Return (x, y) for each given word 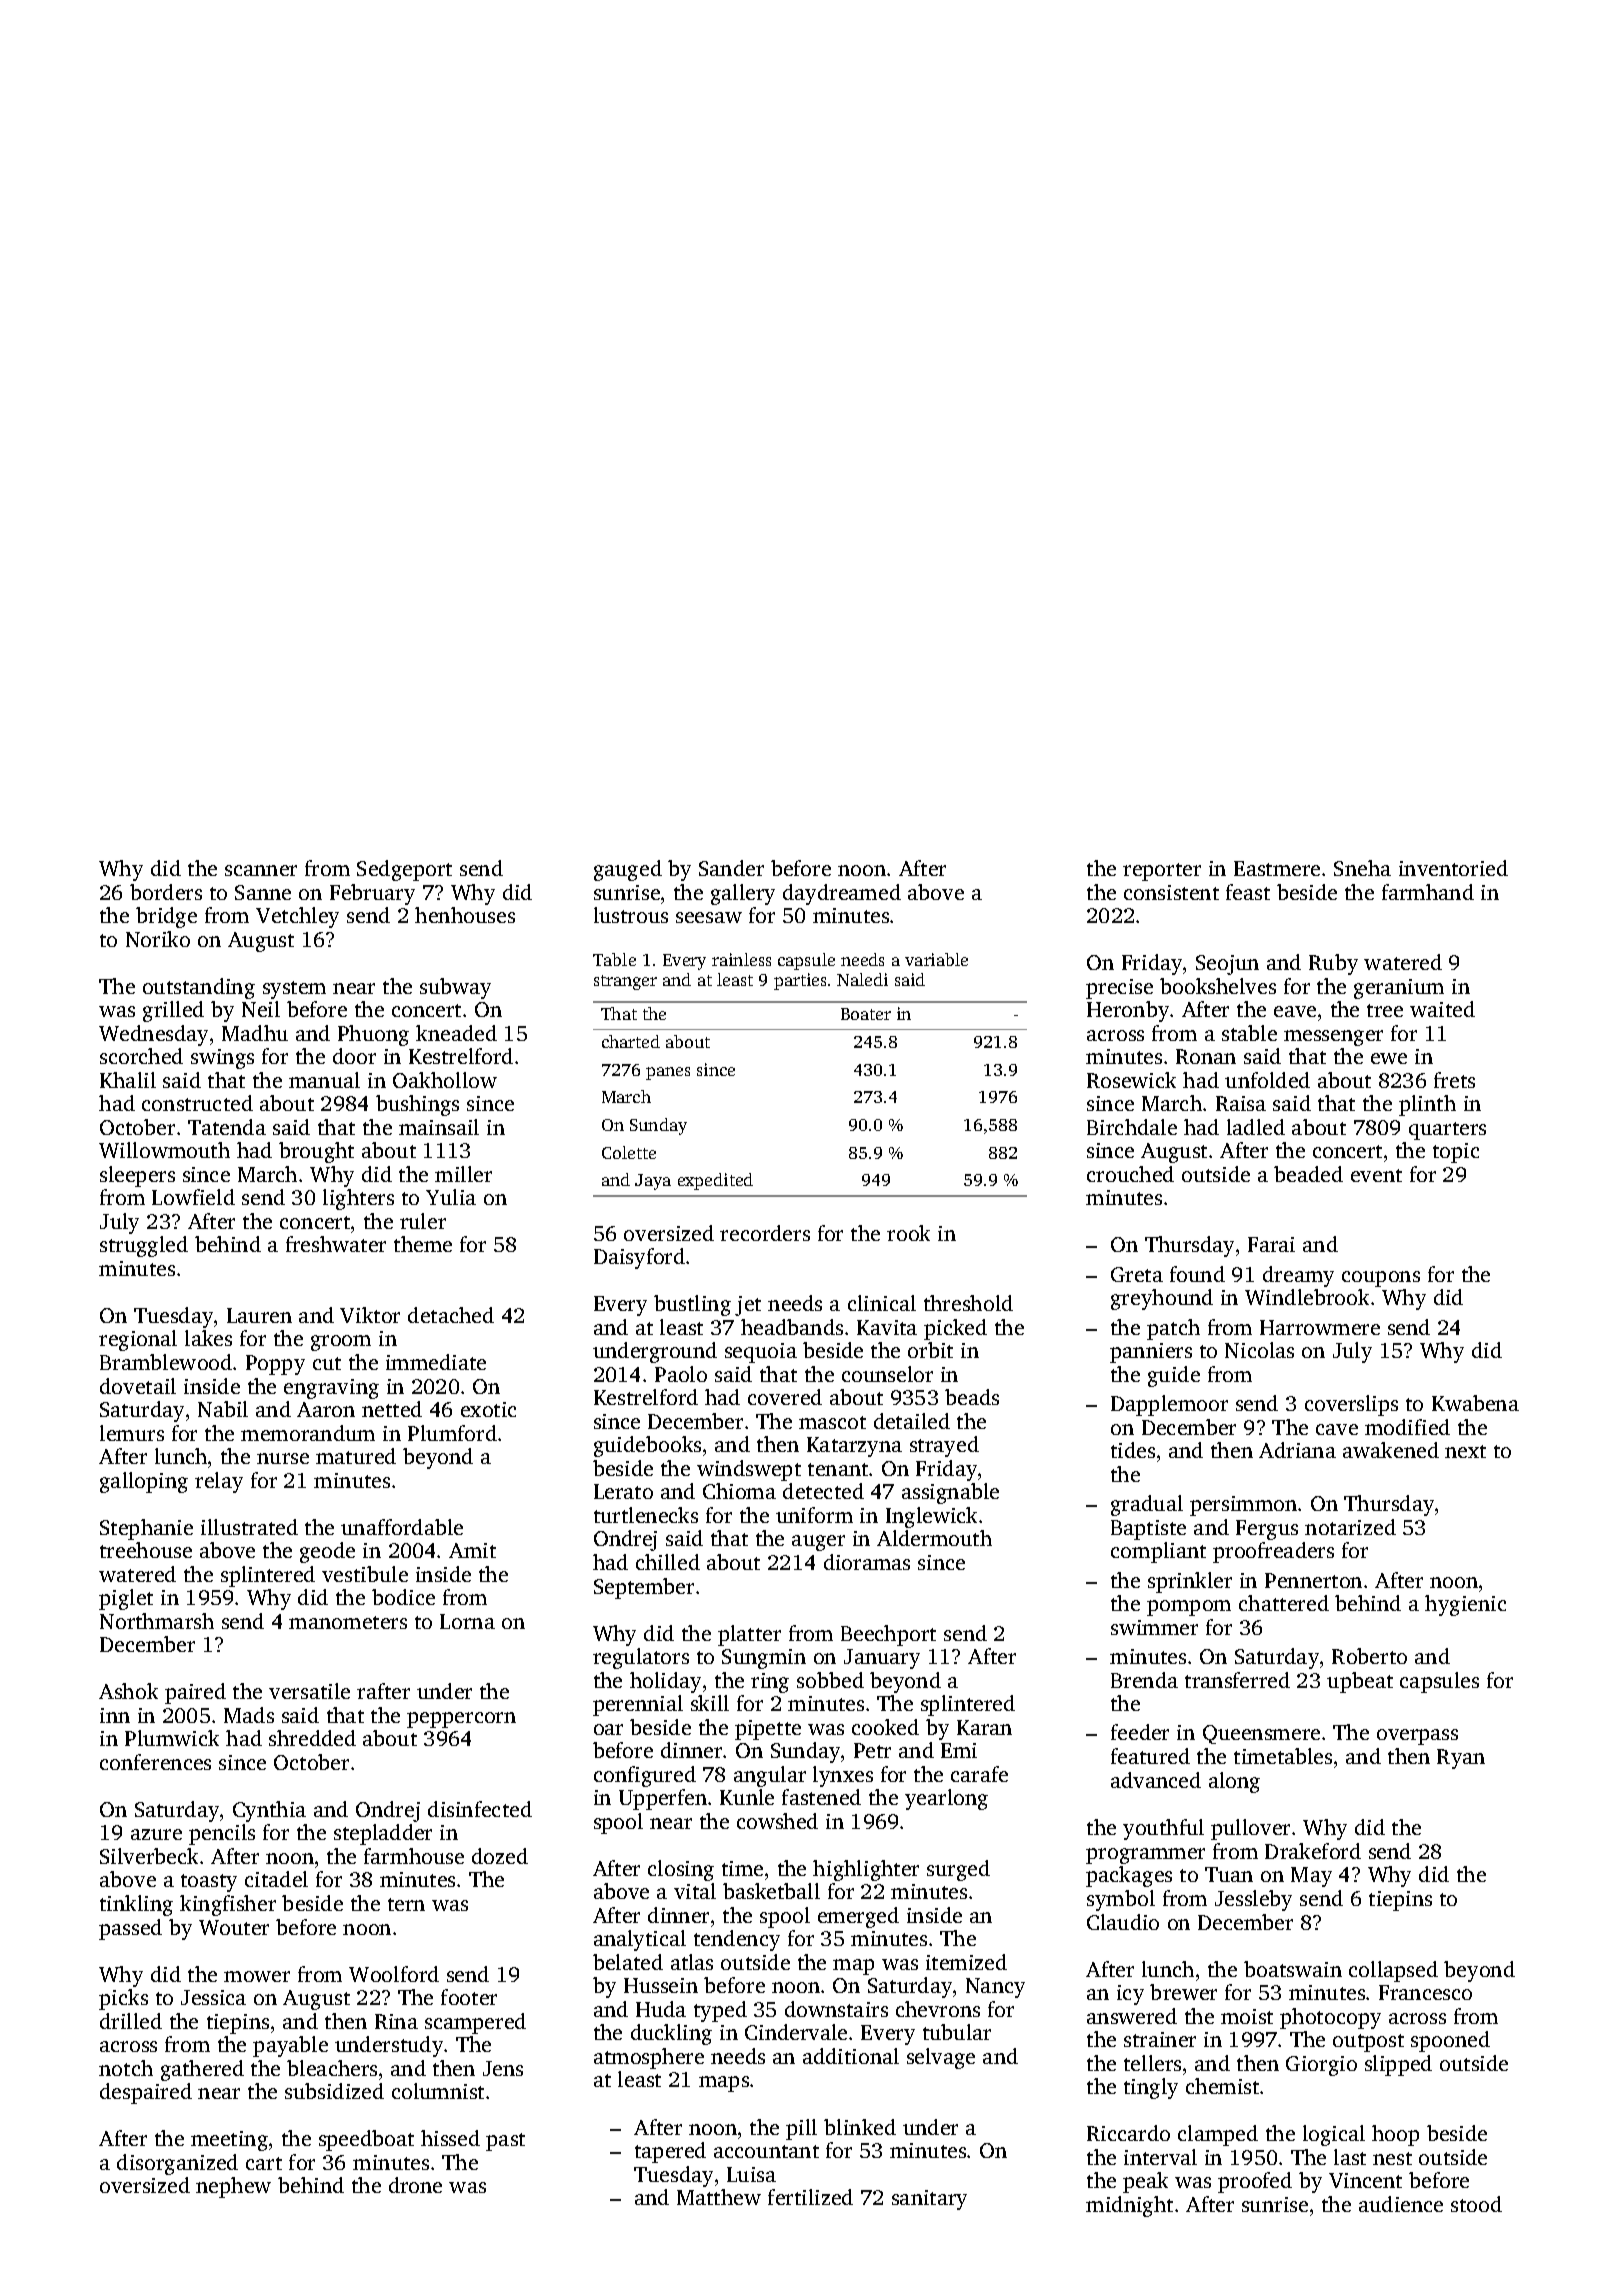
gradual (1147, 1505)
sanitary (929, 2200)
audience (1401, 2204)
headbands (792, 1327)
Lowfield (193, 1197)
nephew (233, 2187)
